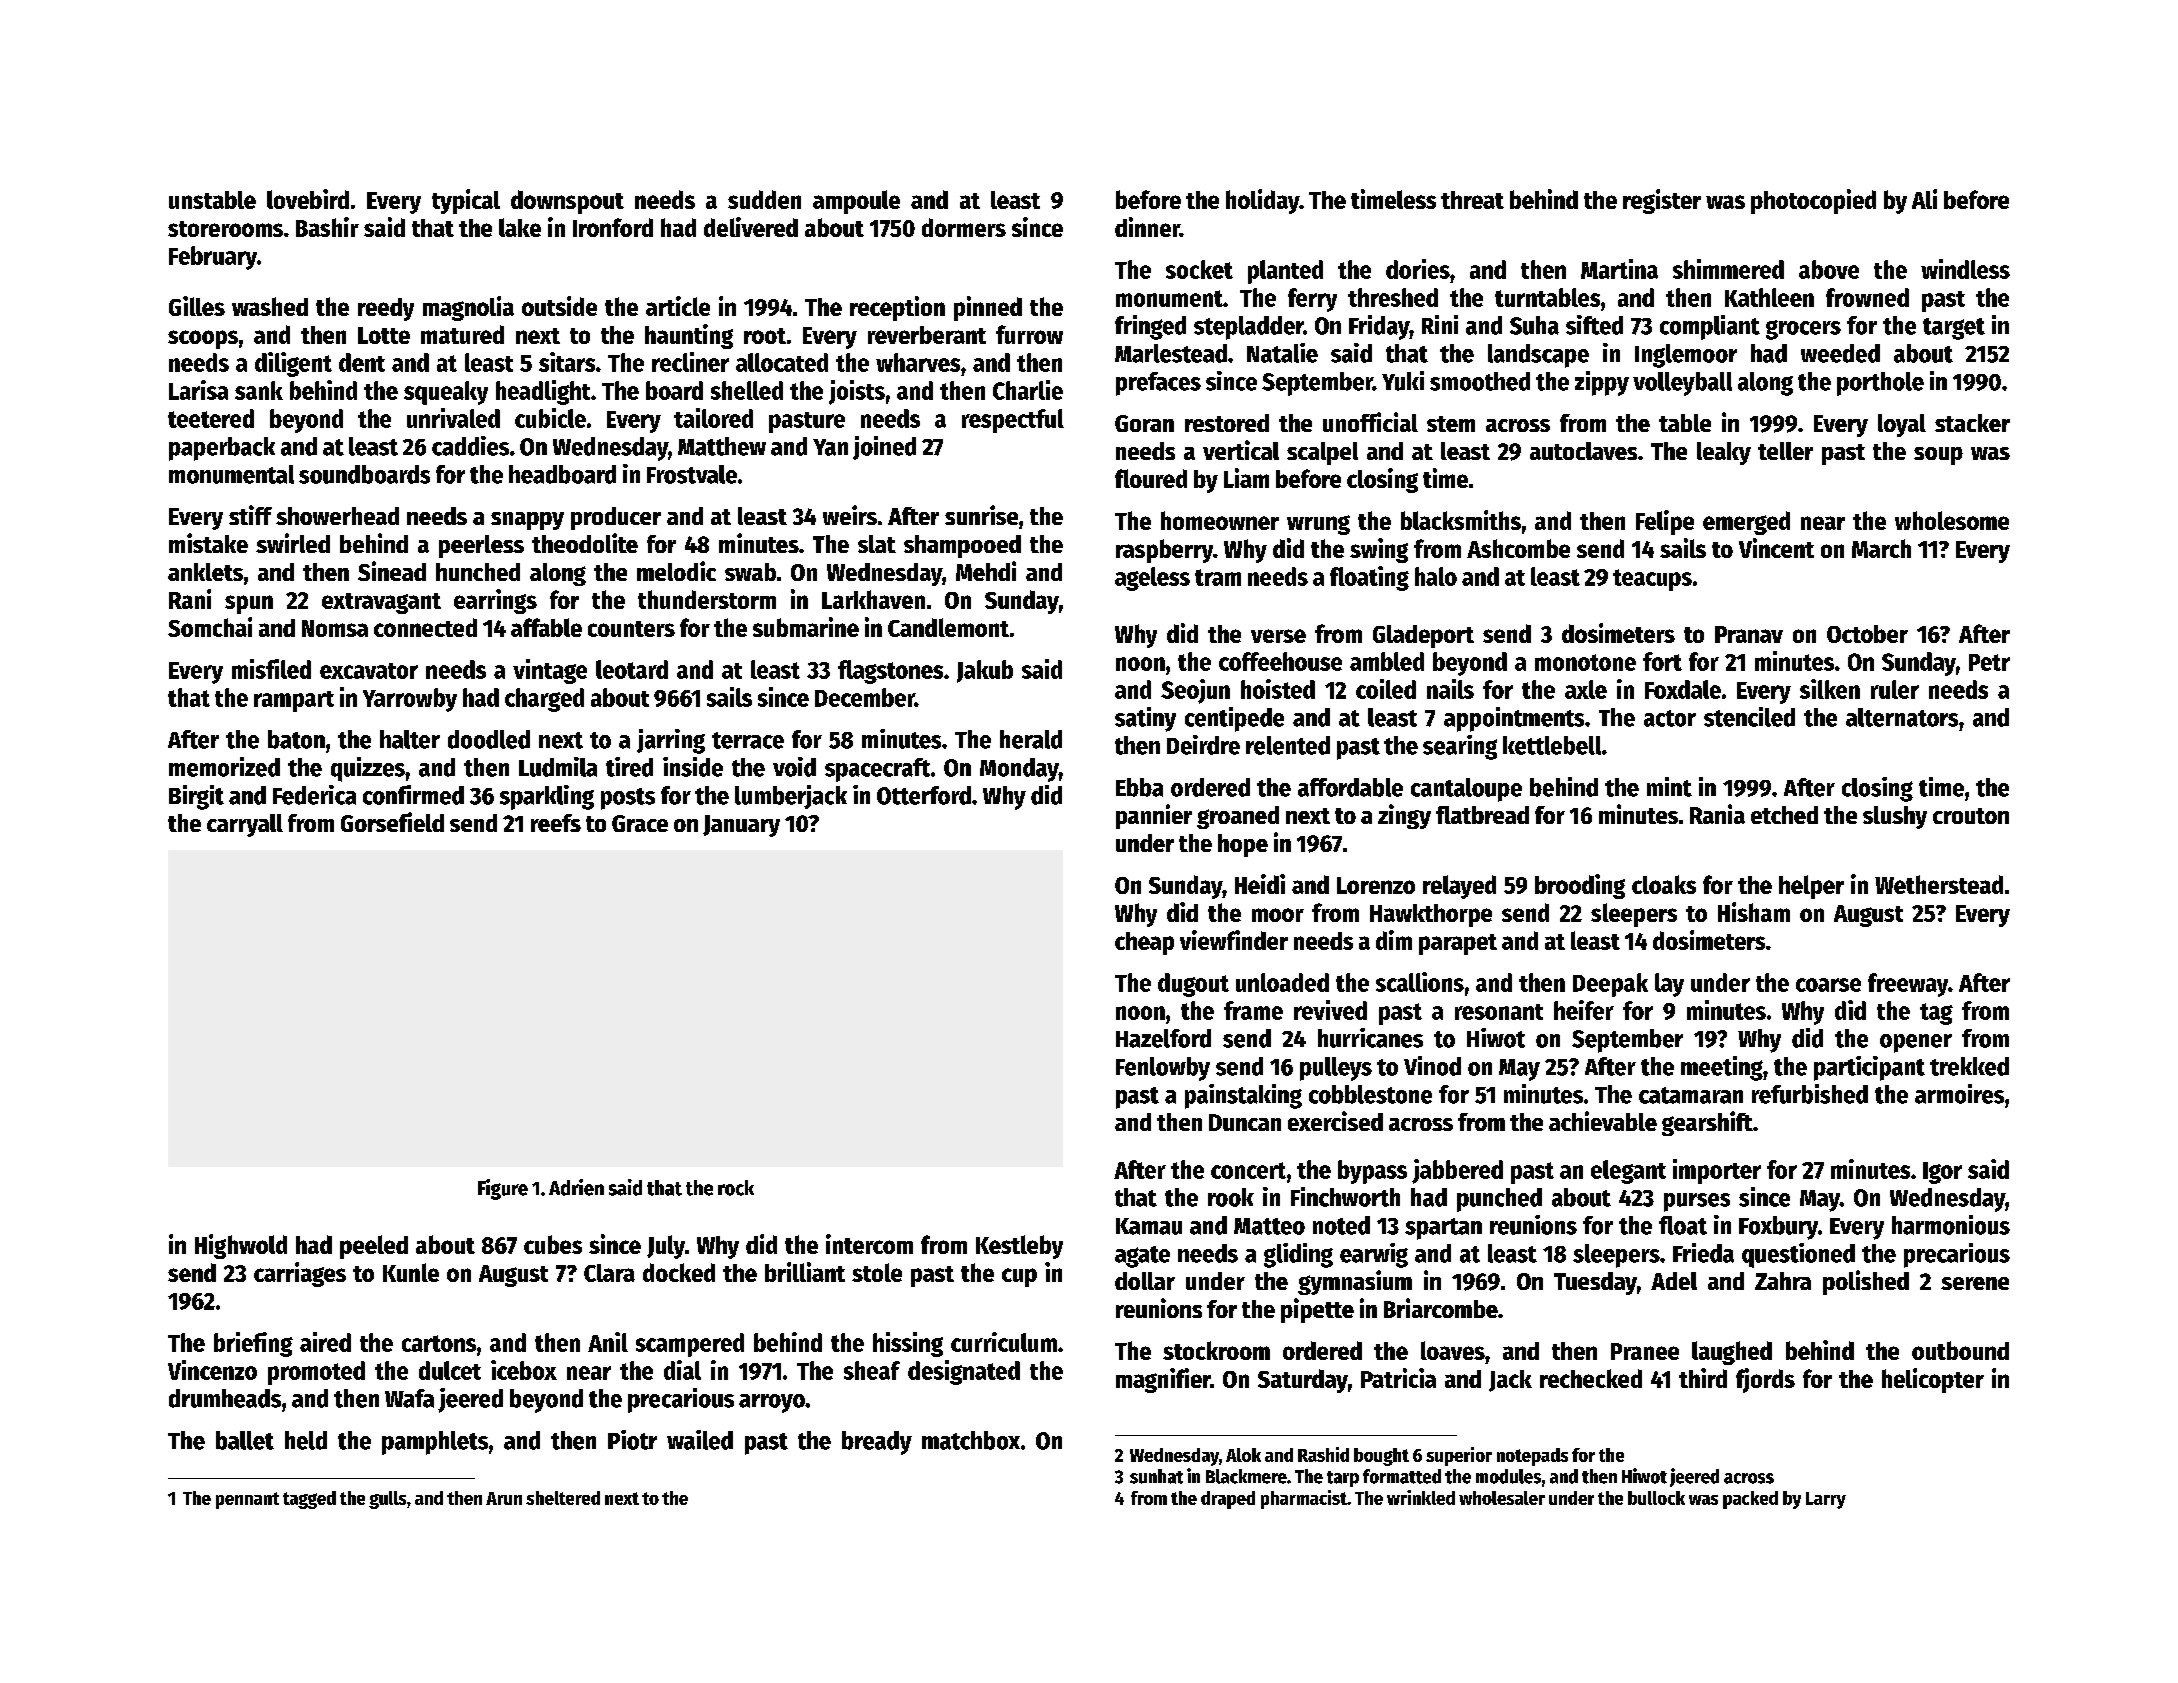  I want to click on rook, so click(1231, 1197).
